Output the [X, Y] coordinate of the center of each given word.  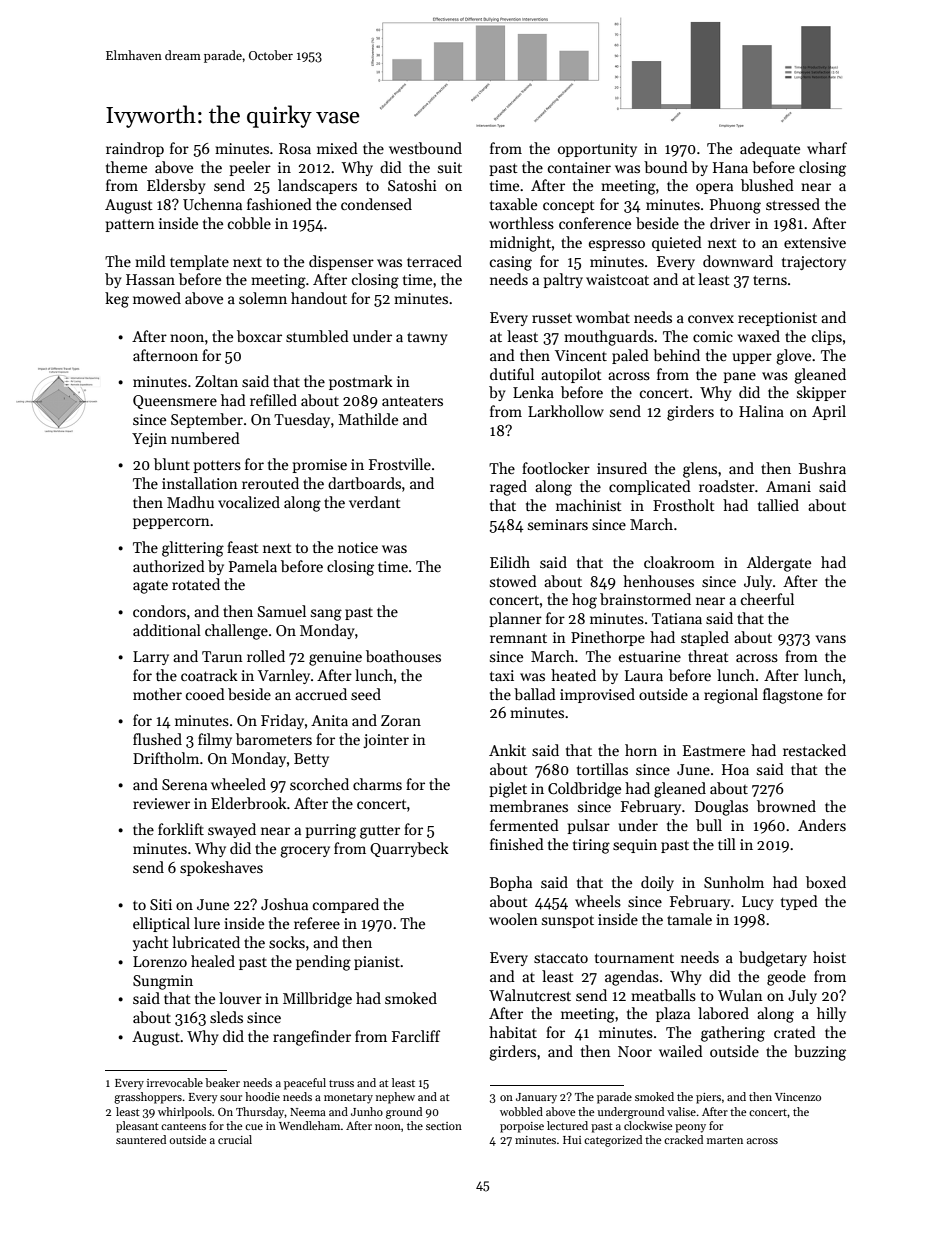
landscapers [317, 186]
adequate [770, 149]
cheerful [767, 599]
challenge [236, 632]
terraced [434, 261]
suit [450, 167]
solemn [263, 298]
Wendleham [310, 1125]
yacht [151, 943]
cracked [683, 1139]
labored [723, 1013]
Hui [572, 1140]
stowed [513, 581]
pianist [377, 963]
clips [827, 337]
